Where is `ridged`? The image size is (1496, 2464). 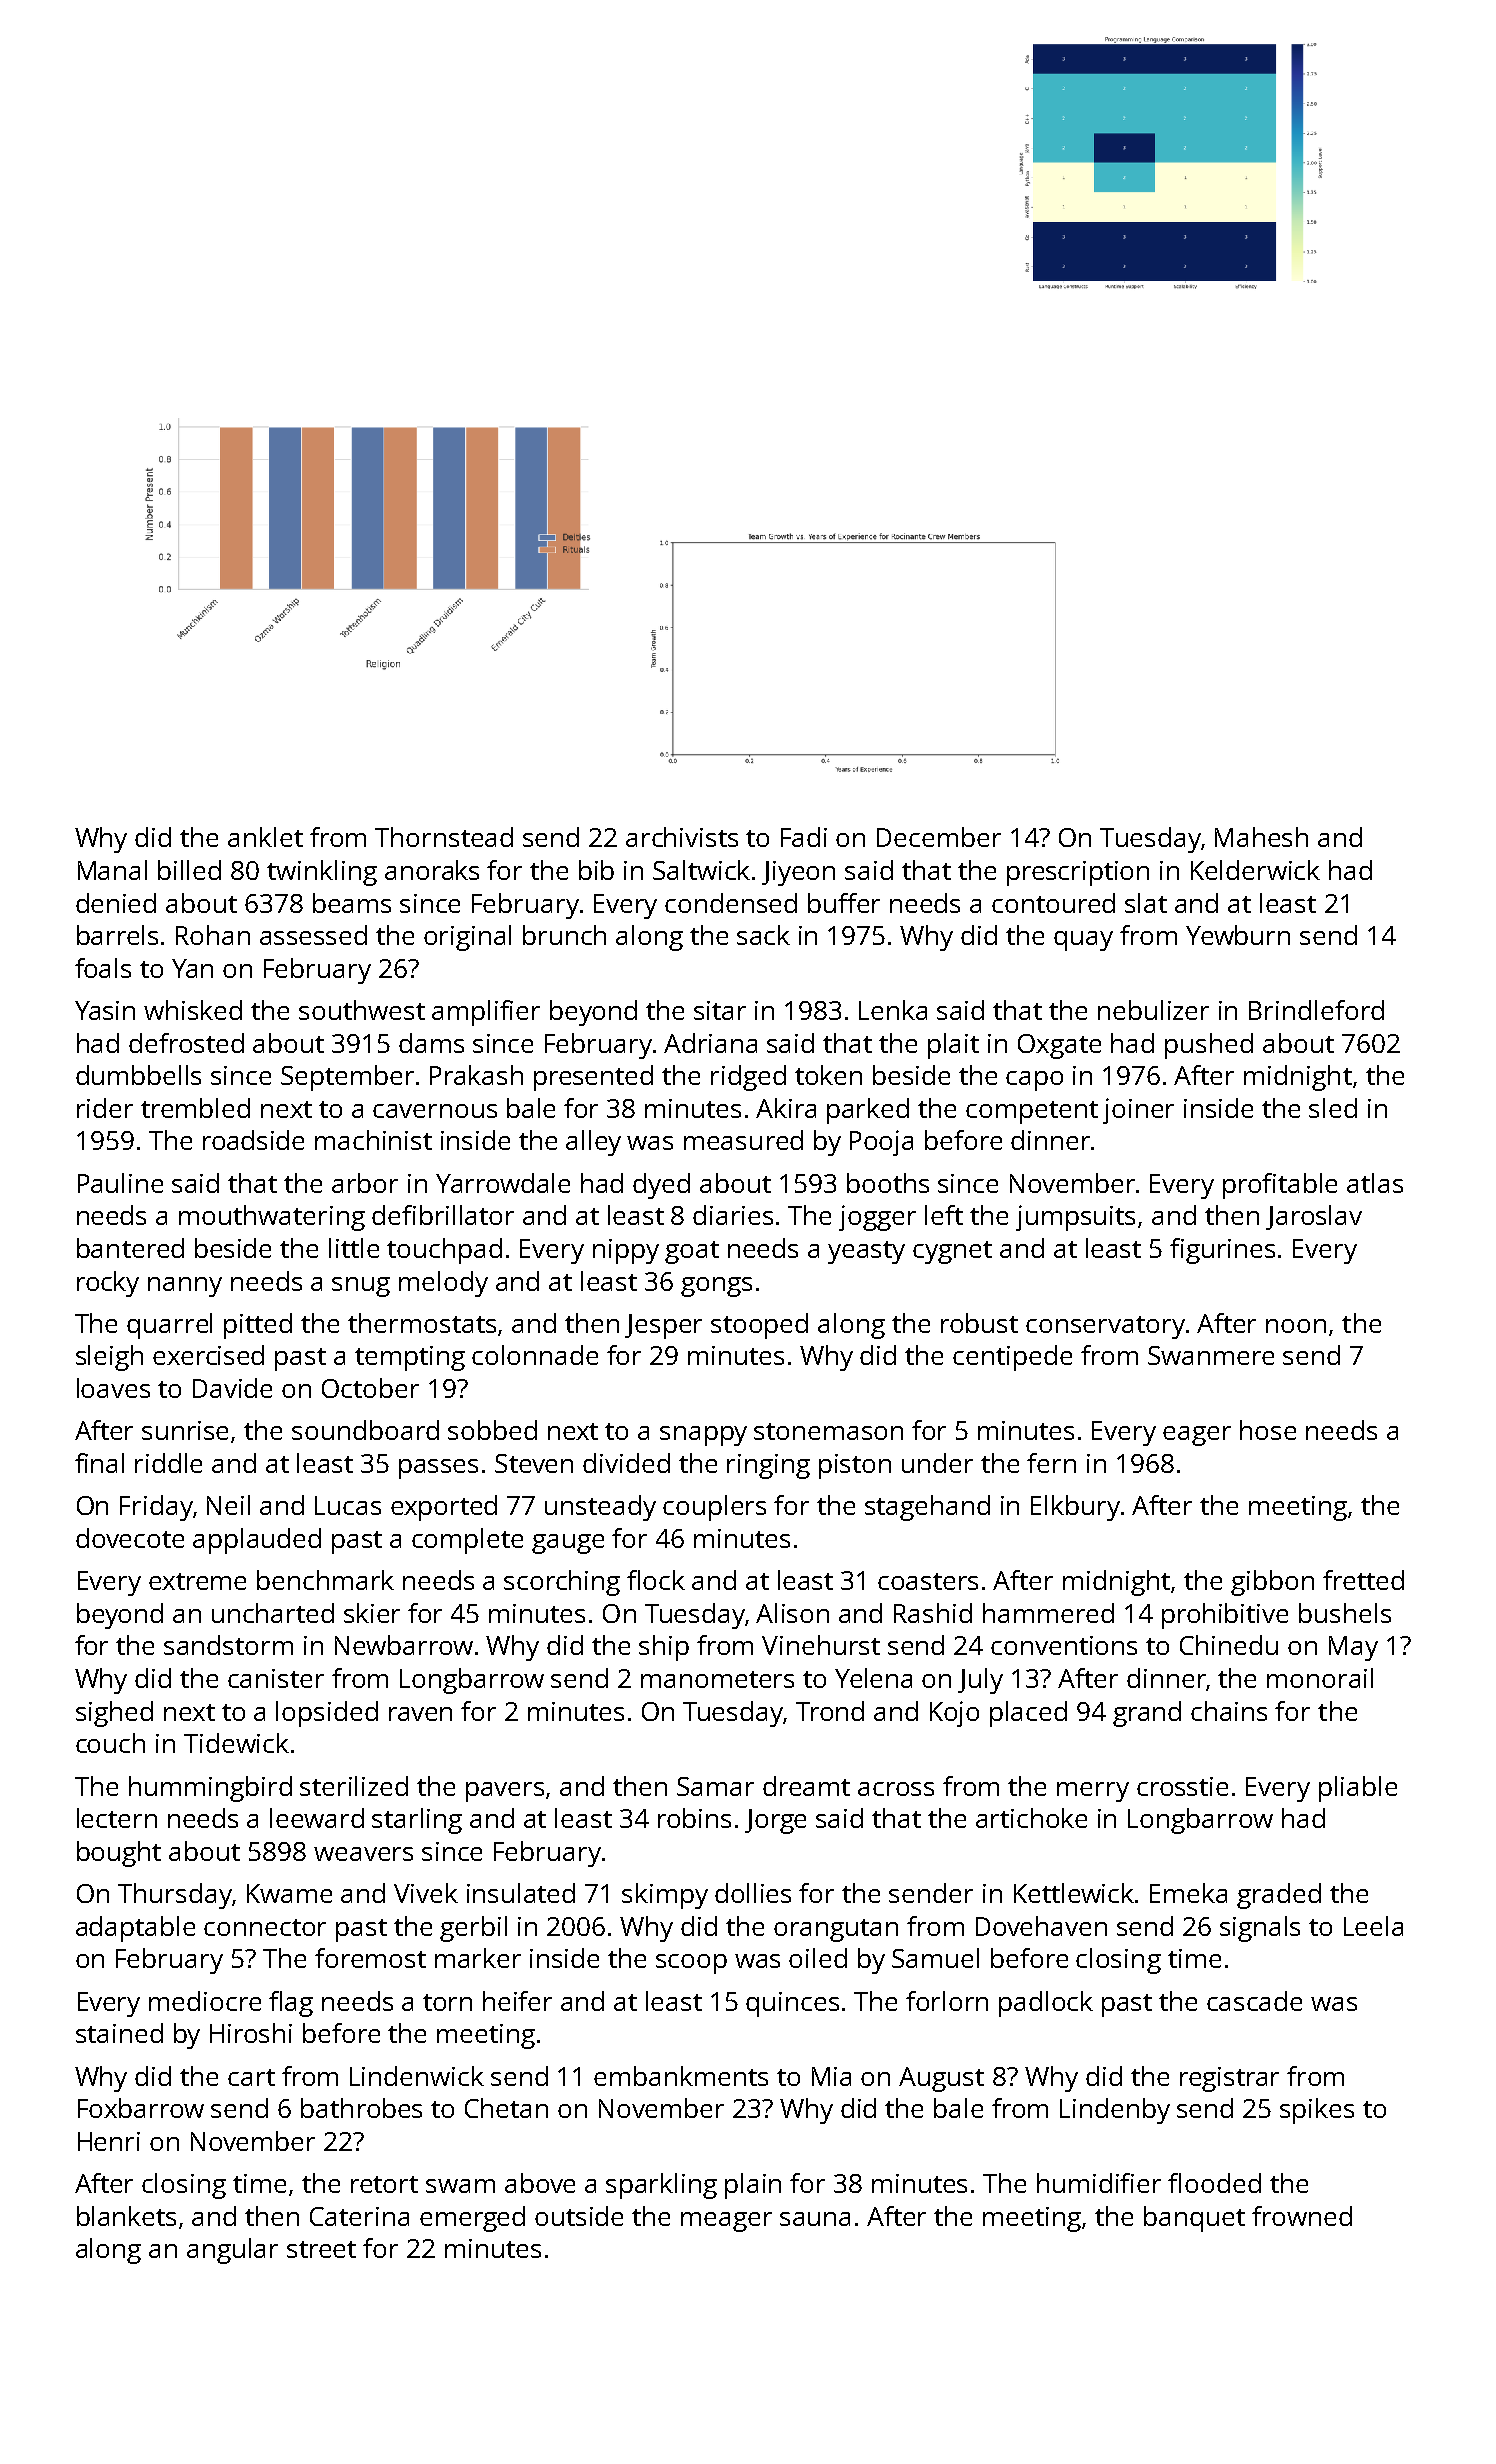 ridged is located at coordinates (748, 1078).
